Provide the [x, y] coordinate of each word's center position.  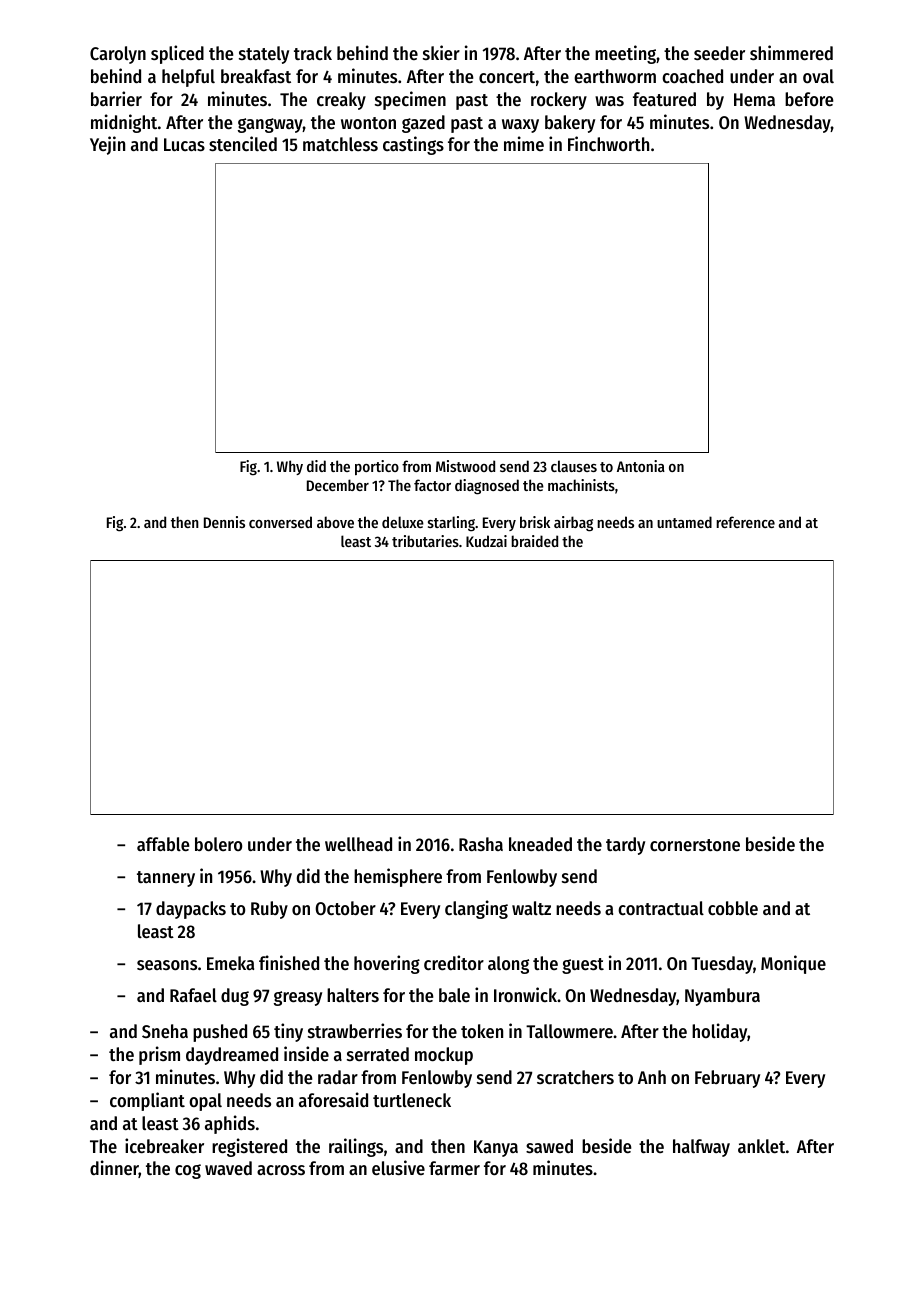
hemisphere [398, 877]
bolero [218, 844]
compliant [147, 1101]
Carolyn [118, 55]
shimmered [791, 52]
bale [454, 995]
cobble [733, 908]
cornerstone [695, 845]
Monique [793, 964]
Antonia [641, 466]
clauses [574, 466]
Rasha [481, 844]
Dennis [224, 522]
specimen [410, 100]
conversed [280, 522]
